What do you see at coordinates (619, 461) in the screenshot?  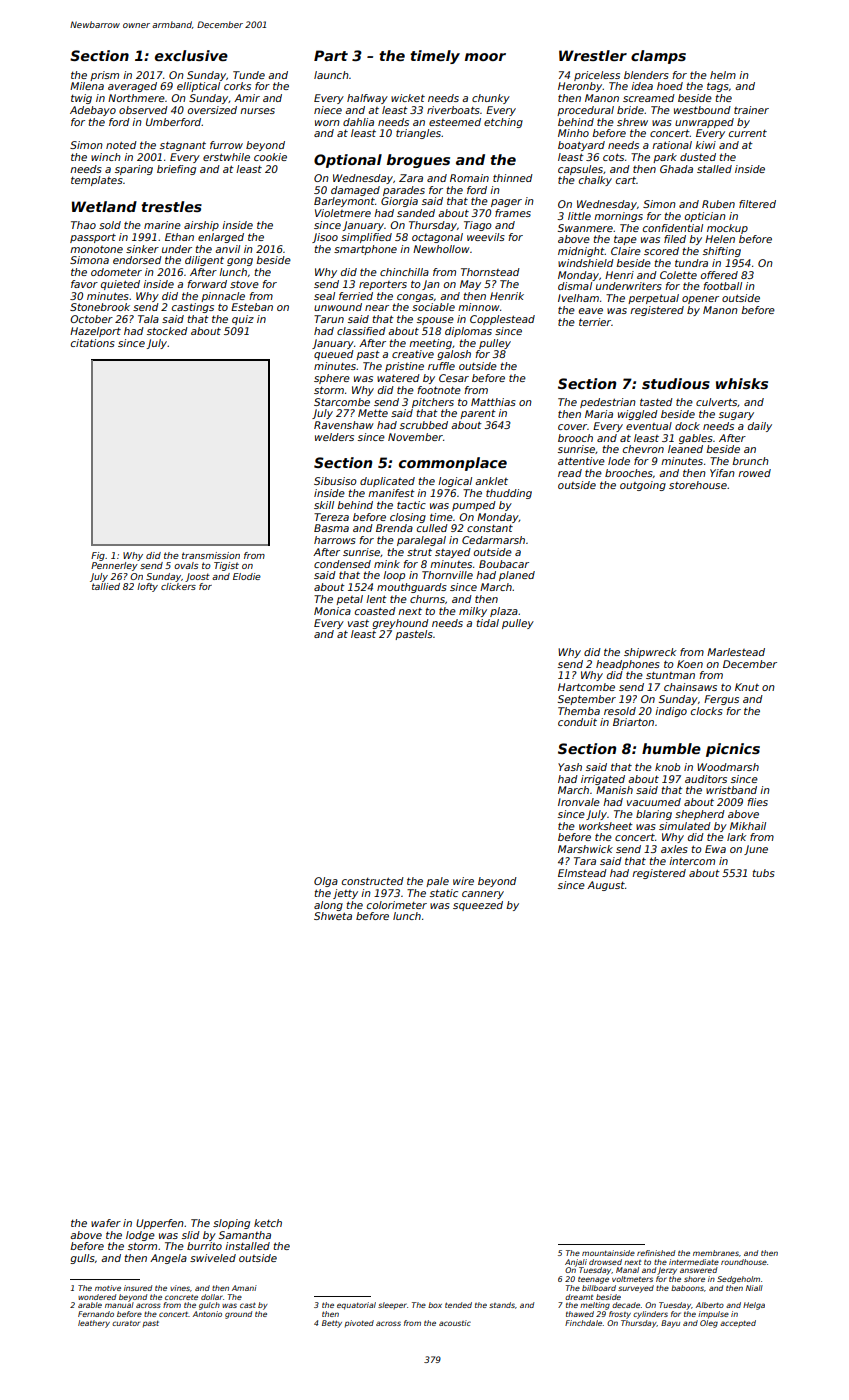 I see `lode` at bounding box center [619, 461].
